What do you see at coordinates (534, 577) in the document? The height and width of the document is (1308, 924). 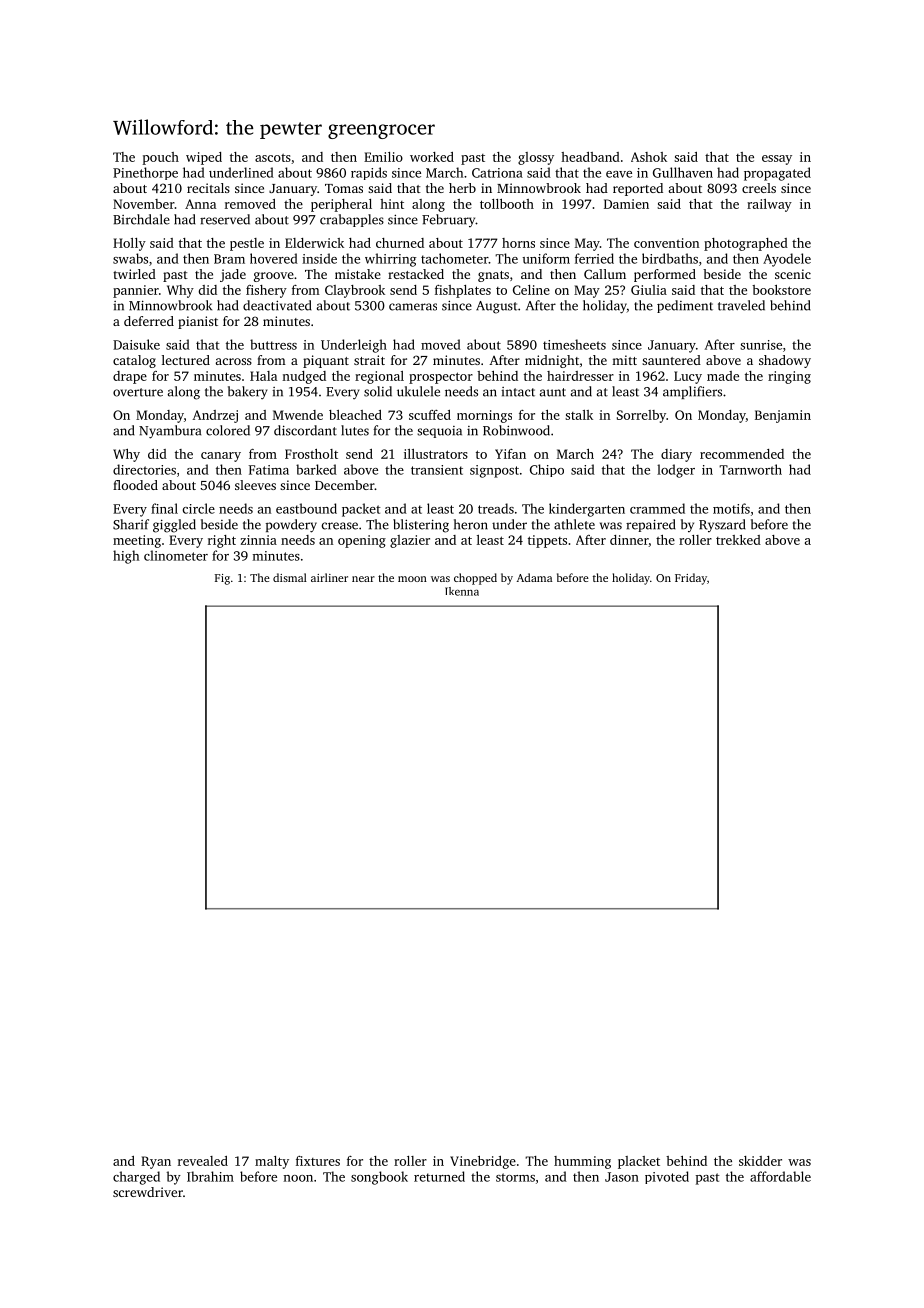 I see `Adama` at bounding box center [534, 577].
